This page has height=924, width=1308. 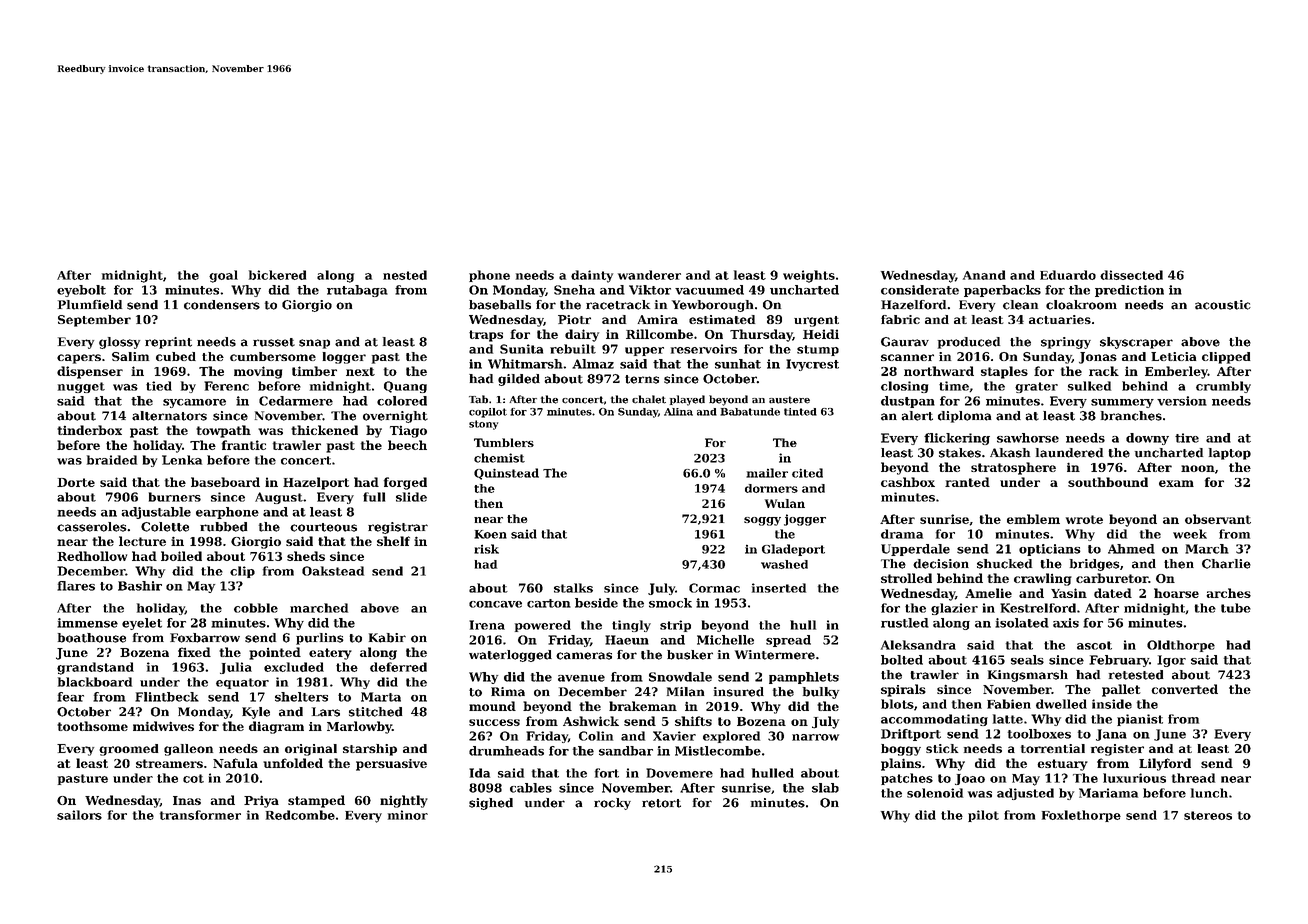 What do you see at coordinates (1094, 645) in the page?
I see `ascot` at bounding box center [1094, 645].
